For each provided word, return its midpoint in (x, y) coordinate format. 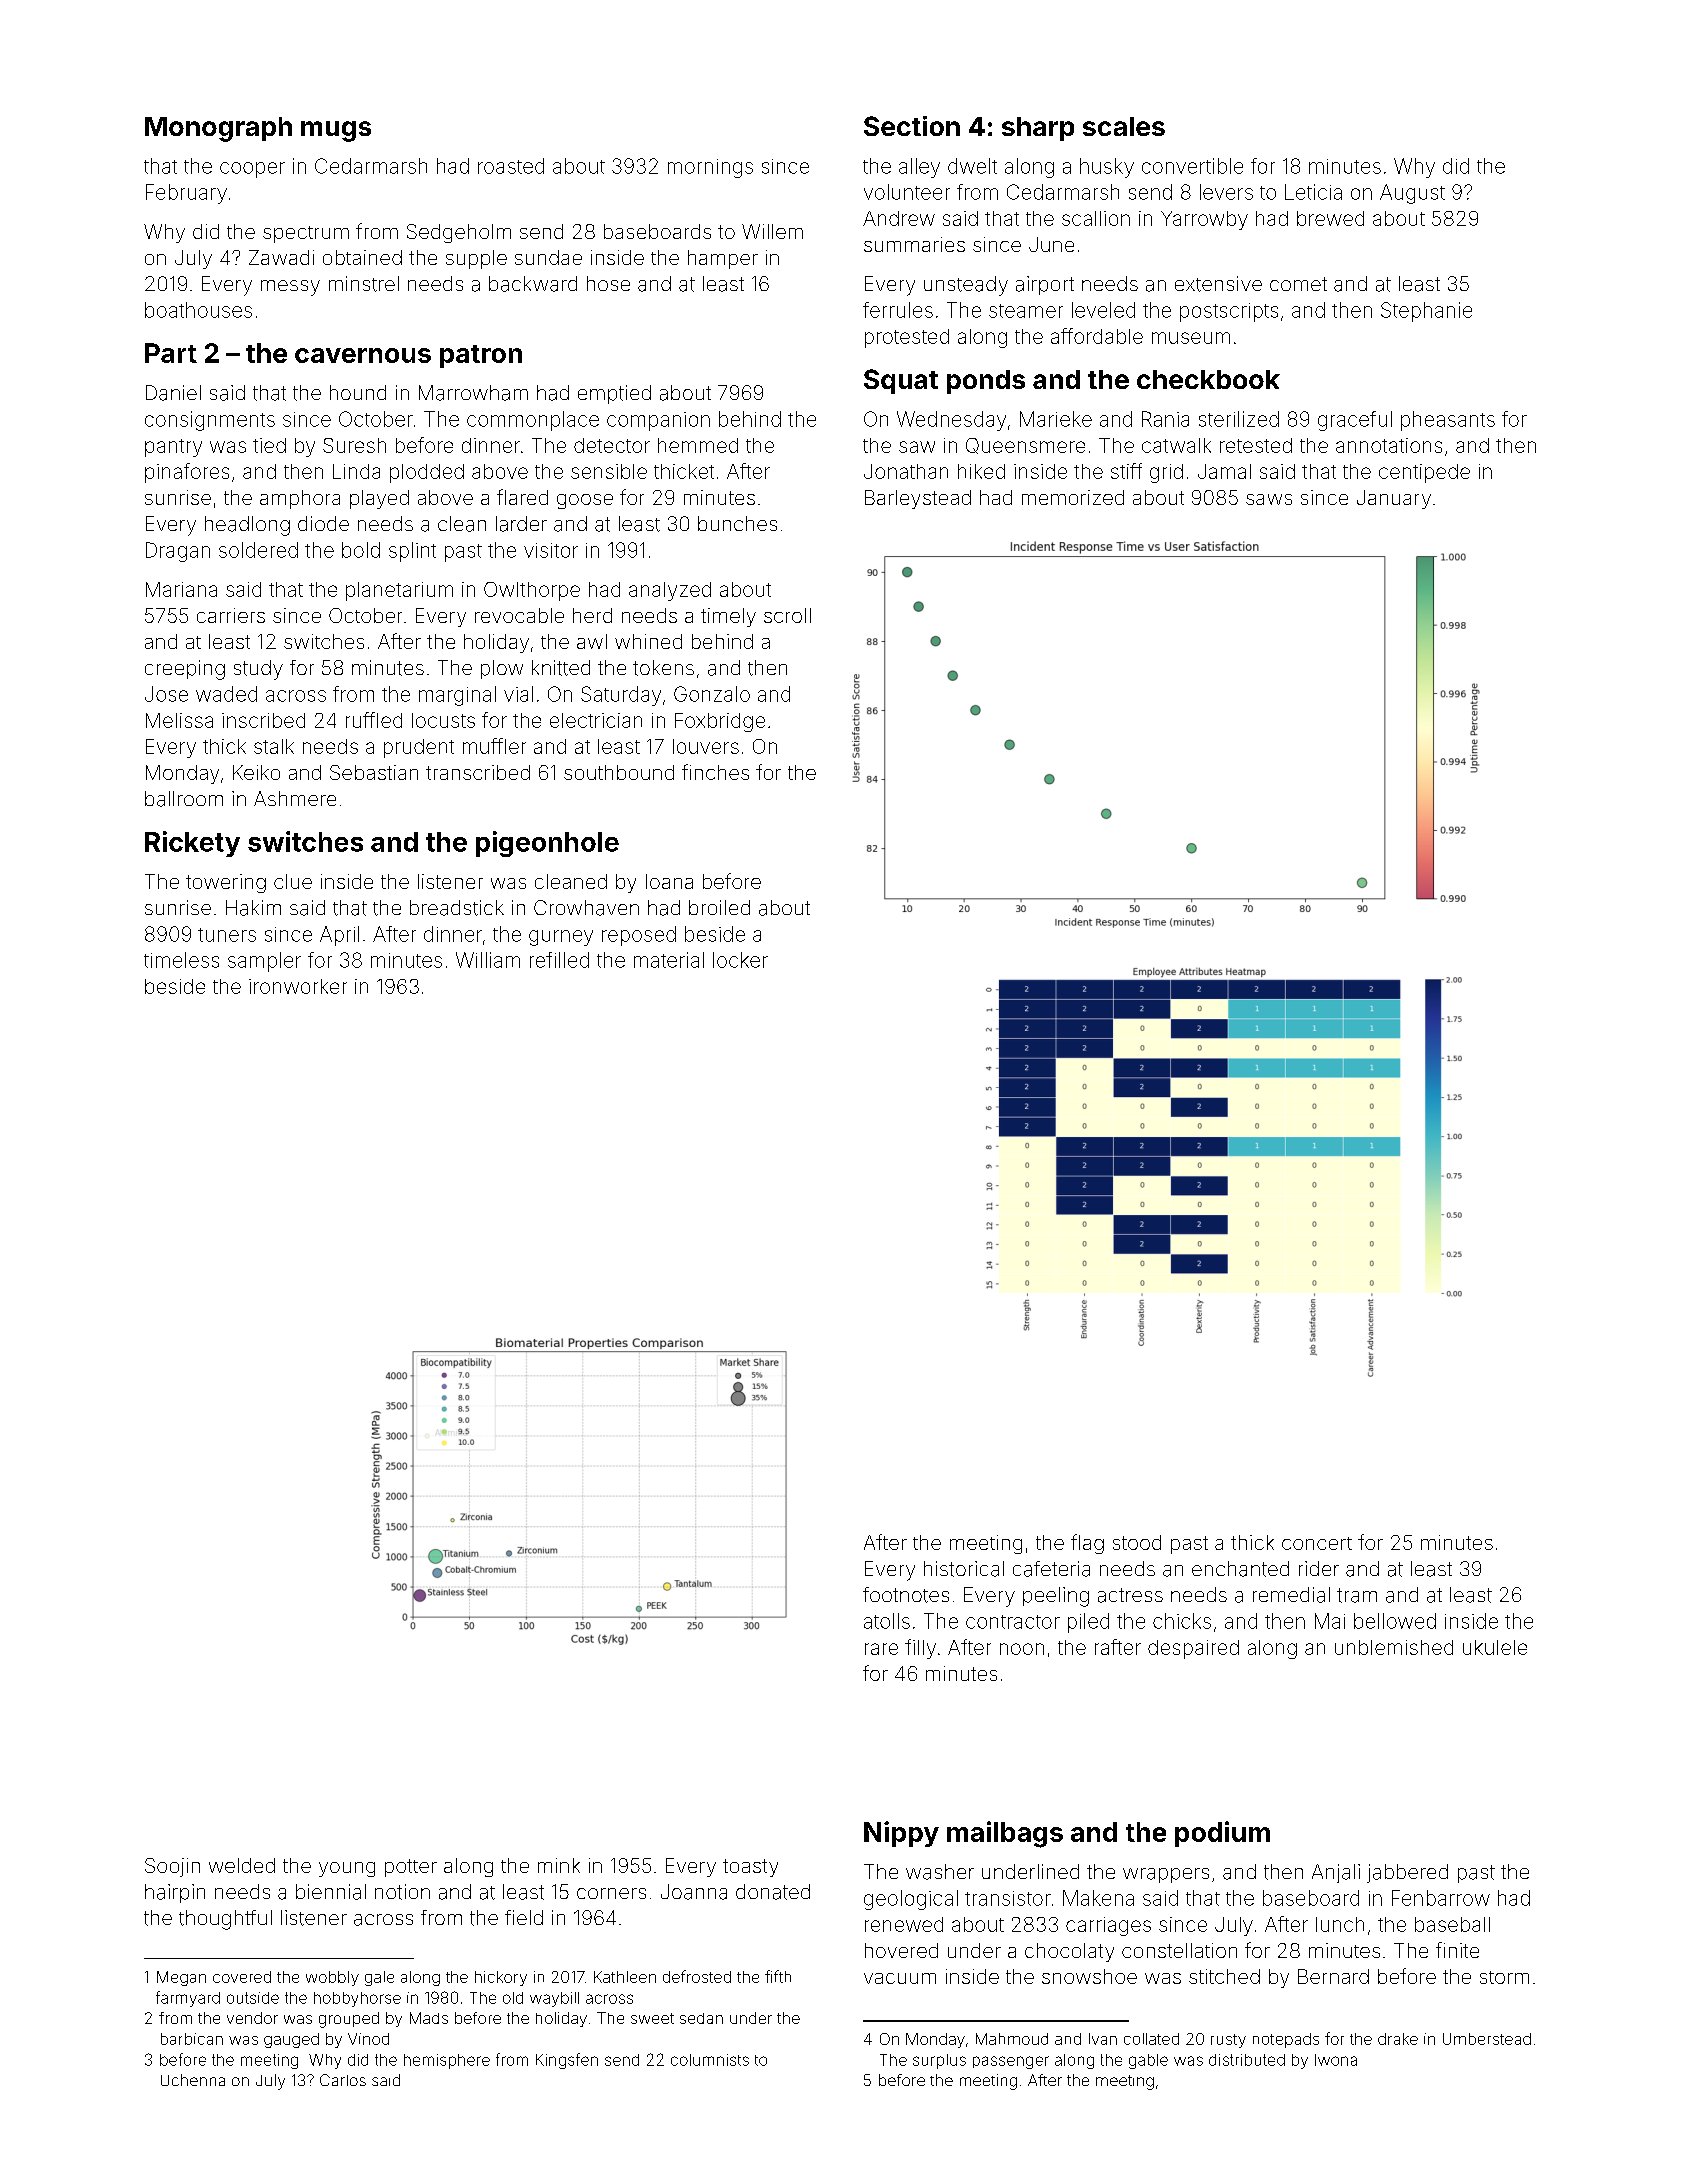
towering (226, 883)
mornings (710, 168)
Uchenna (193, 2080)
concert (1317, 1543)
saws (1269, 499)
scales (1124, 126)
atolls (887, 1621)
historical (964, 1569)
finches (715, 772)
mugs (336, 131)
